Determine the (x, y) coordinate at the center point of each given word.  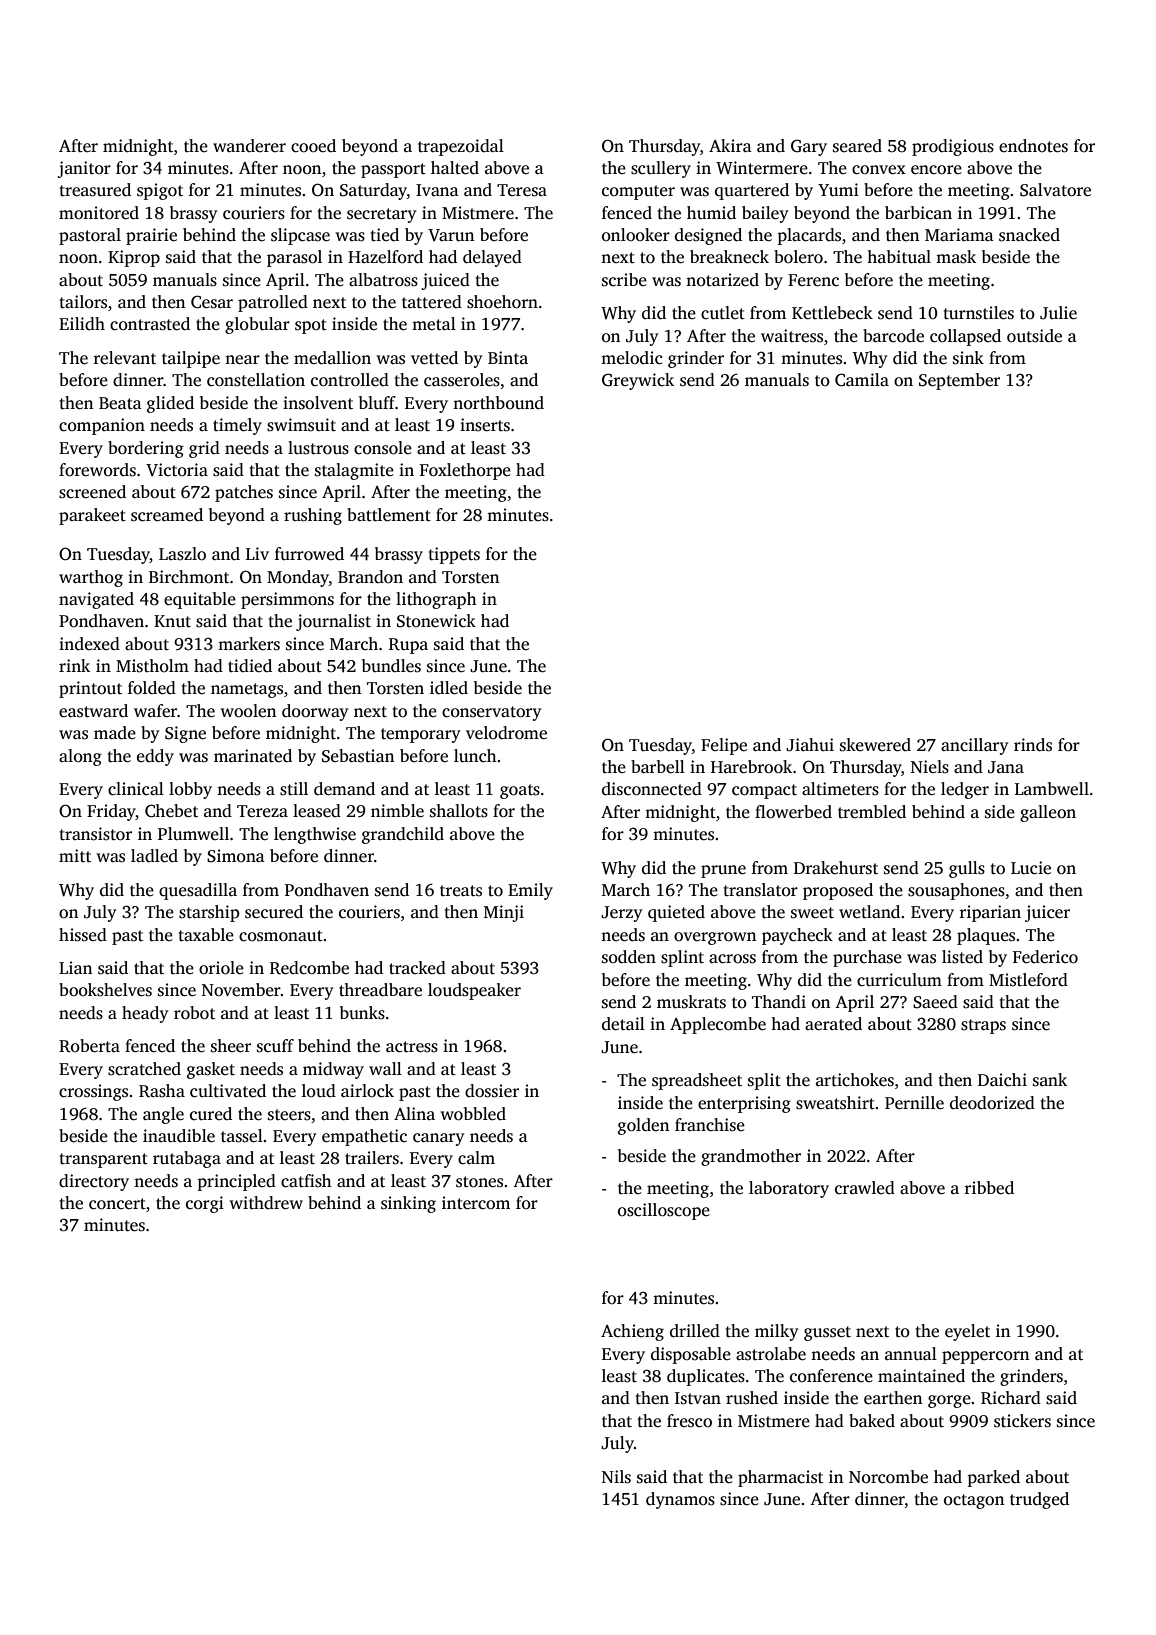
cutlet (723, 313)
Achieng (632, 1332)
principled (236, 1182)
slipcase (300, 236)
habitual (899, 256)
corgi (205, 1204)
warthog (91, 578)
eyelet (967, 1332)
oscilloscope (664, 1211)
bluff (377, 402)
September (959, 381)
